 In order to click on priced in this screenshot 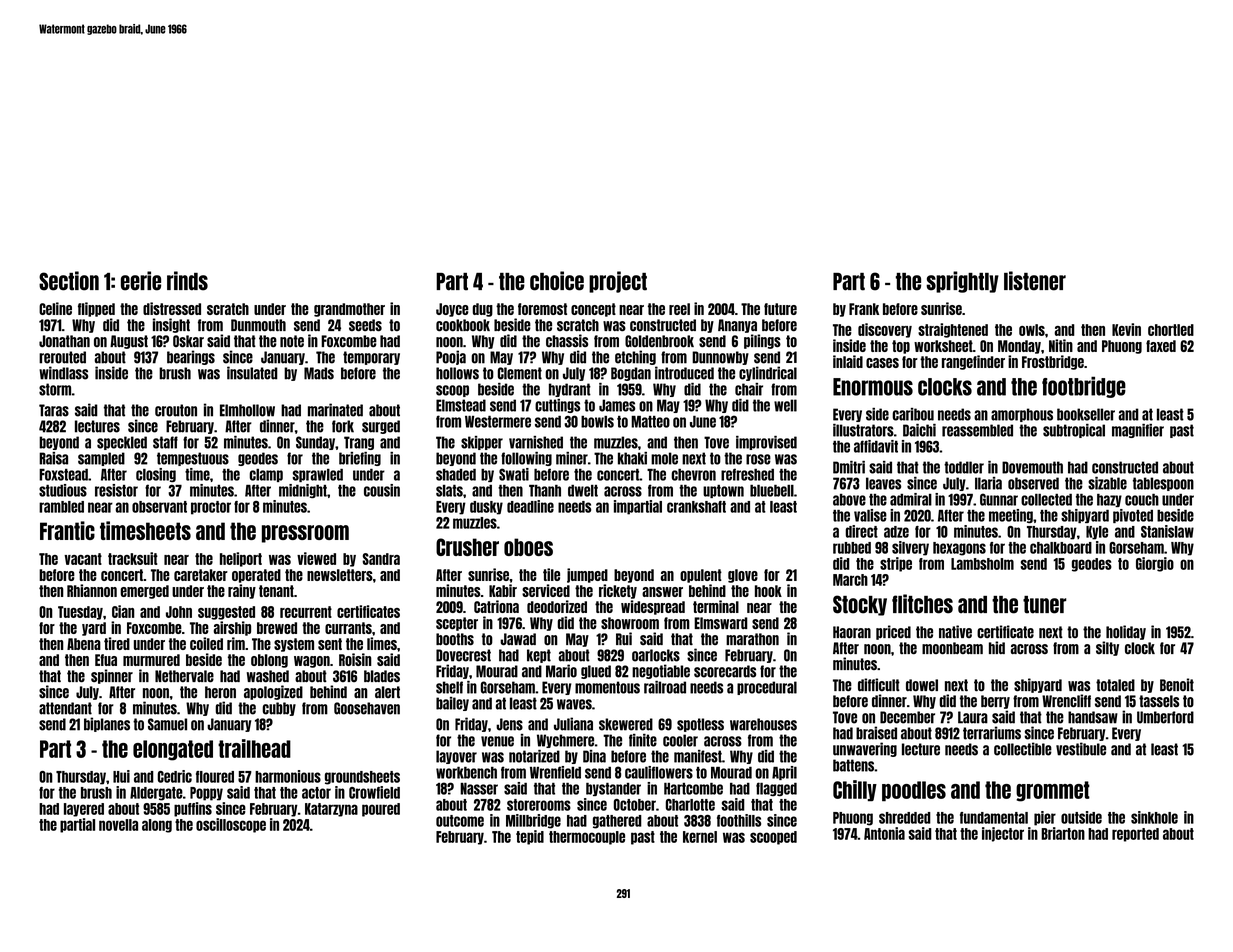, I will do `click(893, 632)`.
